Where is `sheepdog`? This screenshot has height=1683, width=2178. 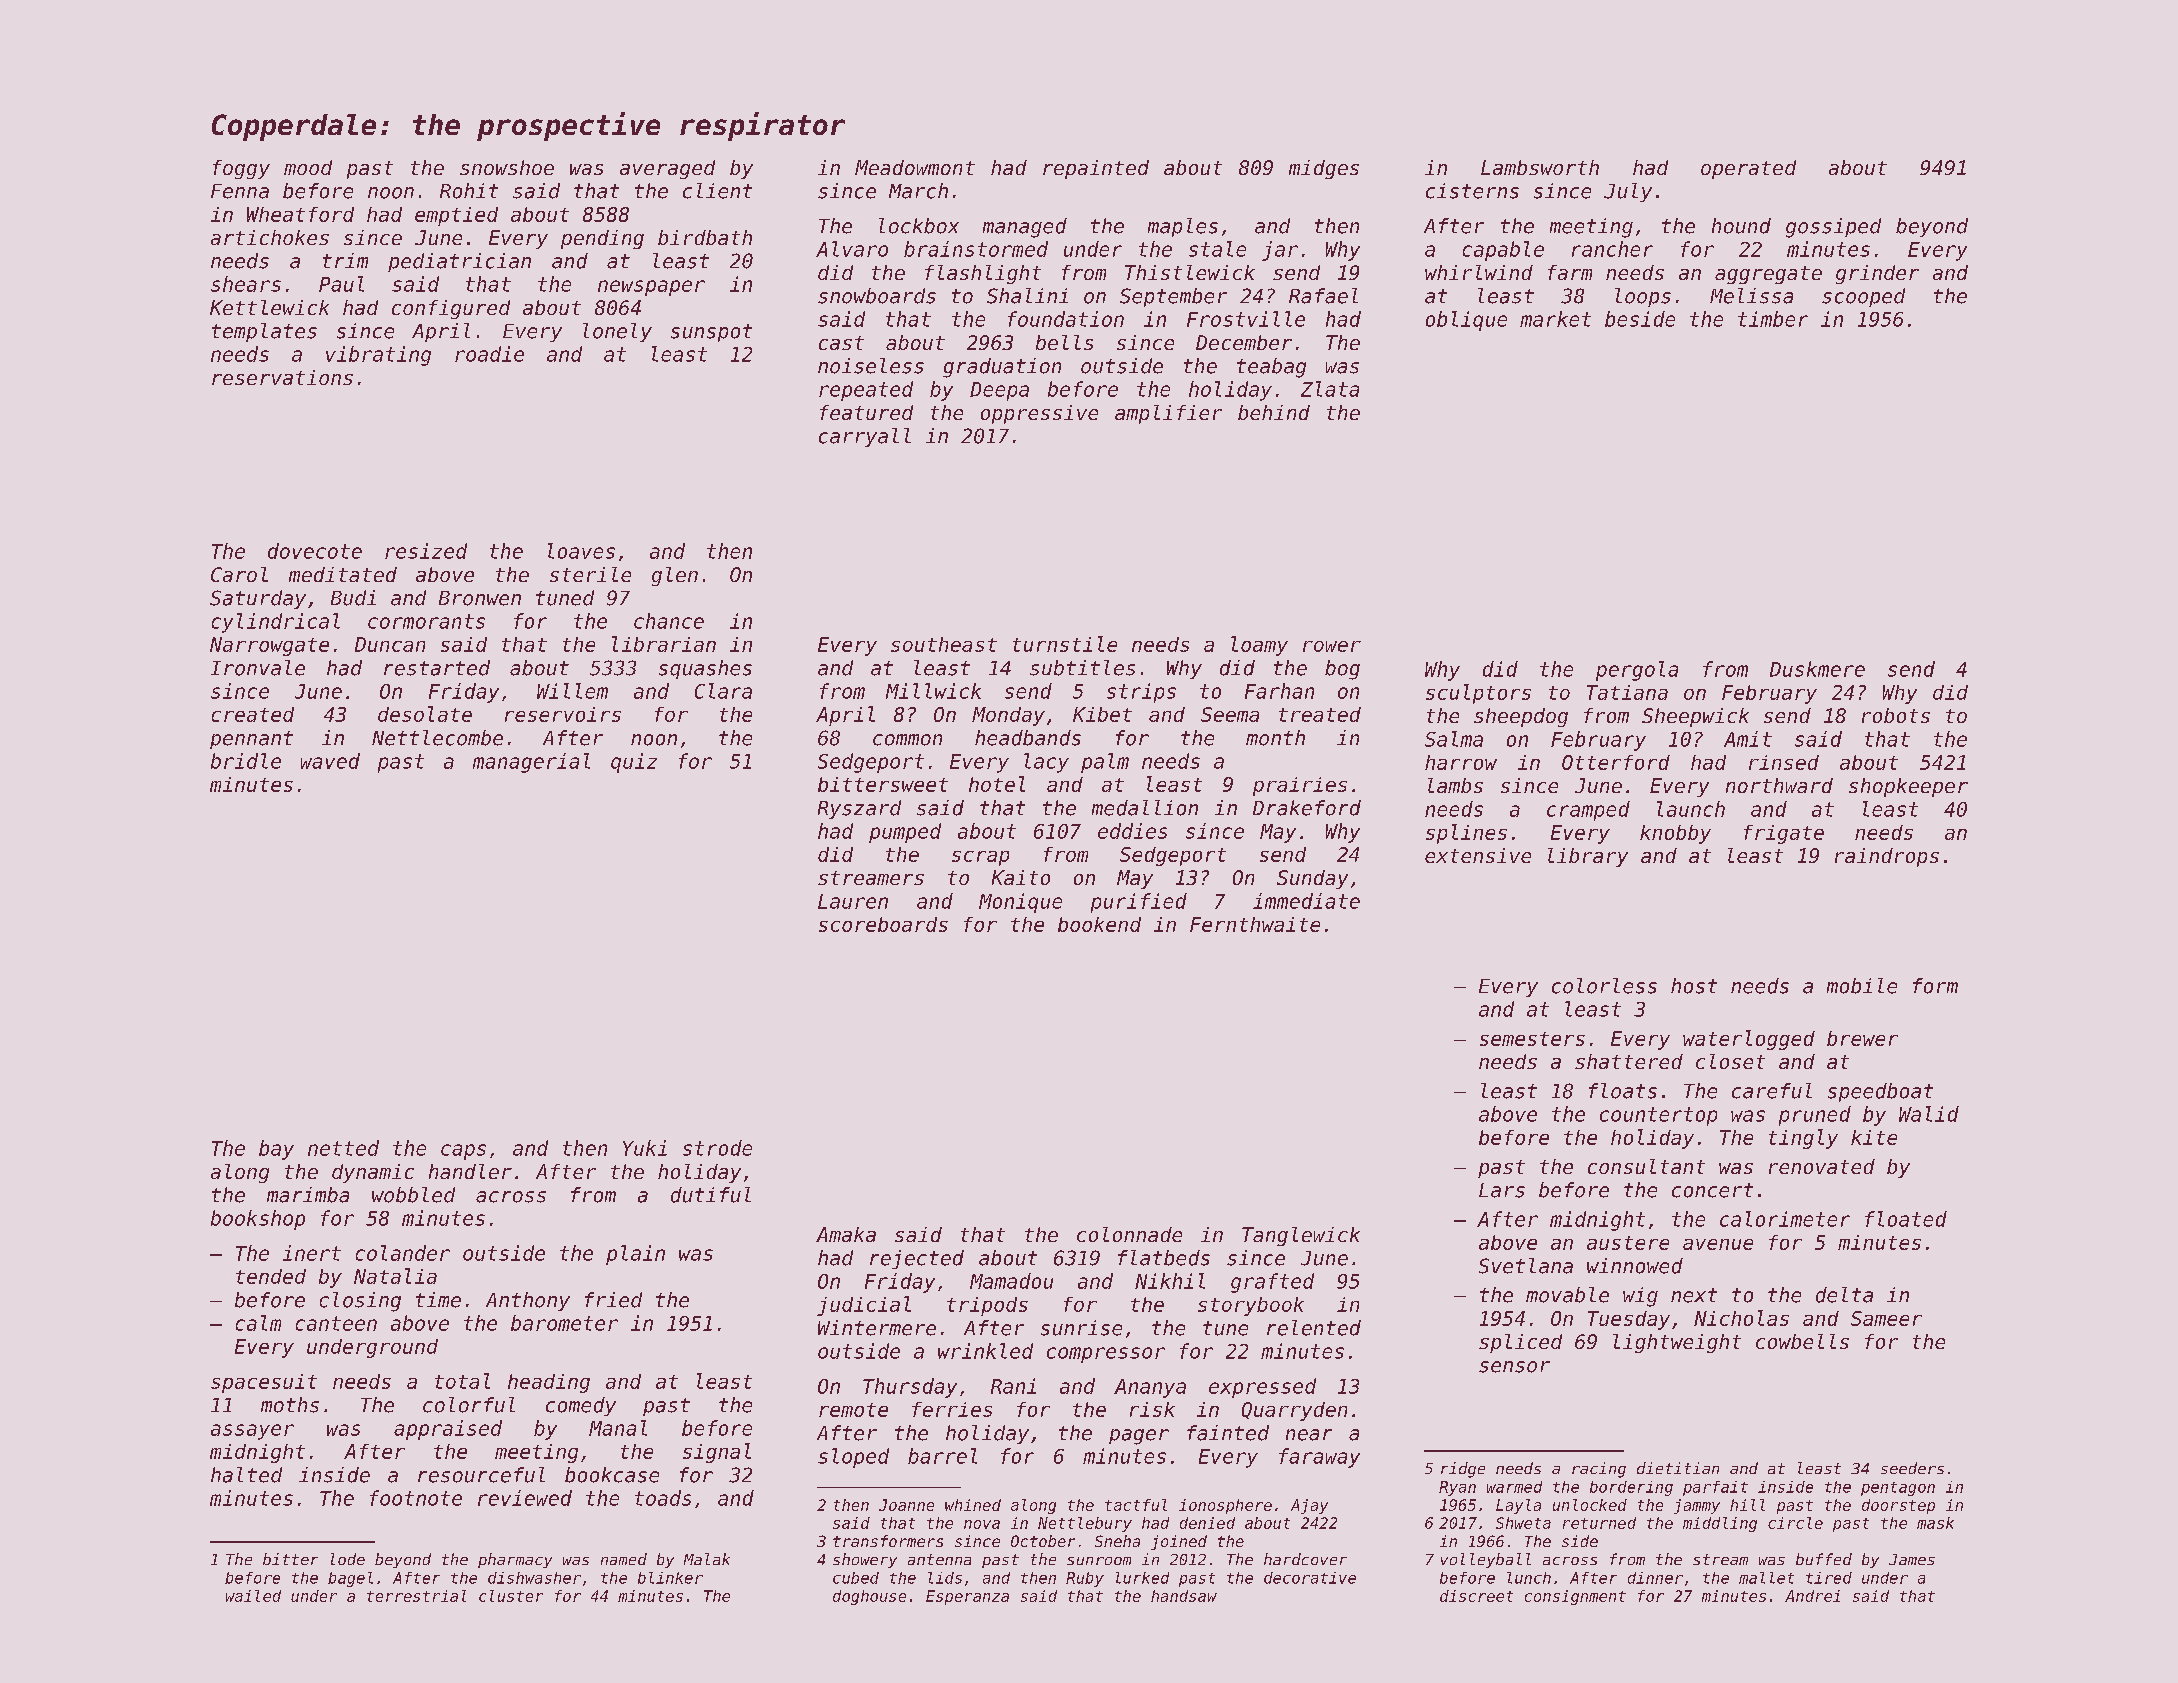 sheepdog is located at coordinates (1521, 717).
